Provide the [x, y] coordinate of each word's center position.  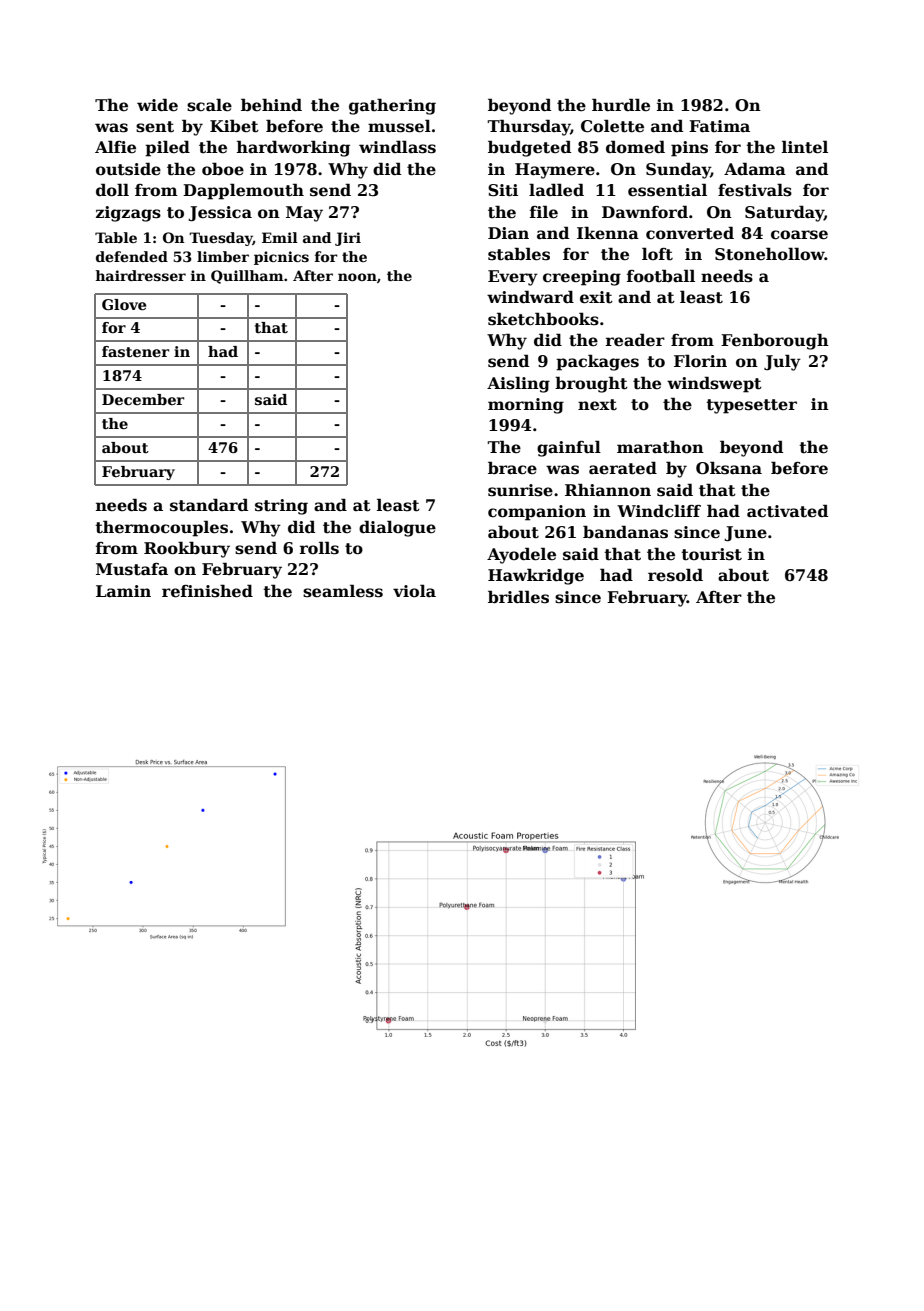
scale [209, 105]
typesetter [751, 406]
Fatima [719, 126]
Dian [508, 233]
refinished [207, 591]
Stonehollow [770, 254]
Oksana [729, 468]
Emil [280, 237]
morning [526, 406]
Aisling [518, 384]
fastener [135, 351]
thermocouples [161, 528]
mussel [399, 126]
